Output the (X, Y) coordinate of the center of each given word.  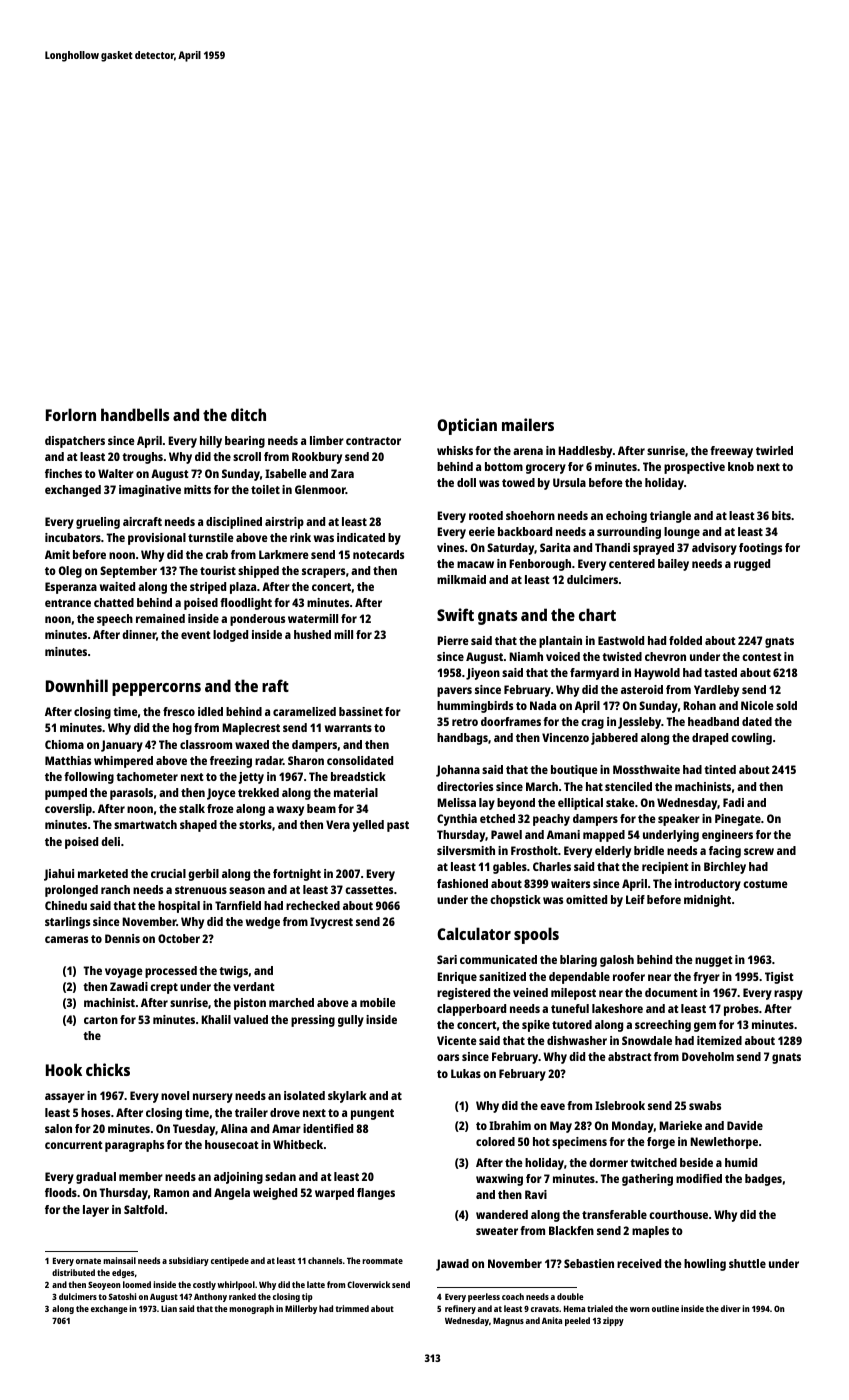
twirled (774, 450)
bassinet (361, 711)
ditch (248, 414)
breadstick (358, 776)
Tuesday (194, 1130)
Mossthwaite (646, 769)
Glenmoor (320, 489)
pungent (372, 1114)
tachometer (147, 776)
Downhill (77, 685)
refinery (460, 1309)
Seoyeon (104, 1285)
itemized (719, 1040)
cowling (751, 739)
